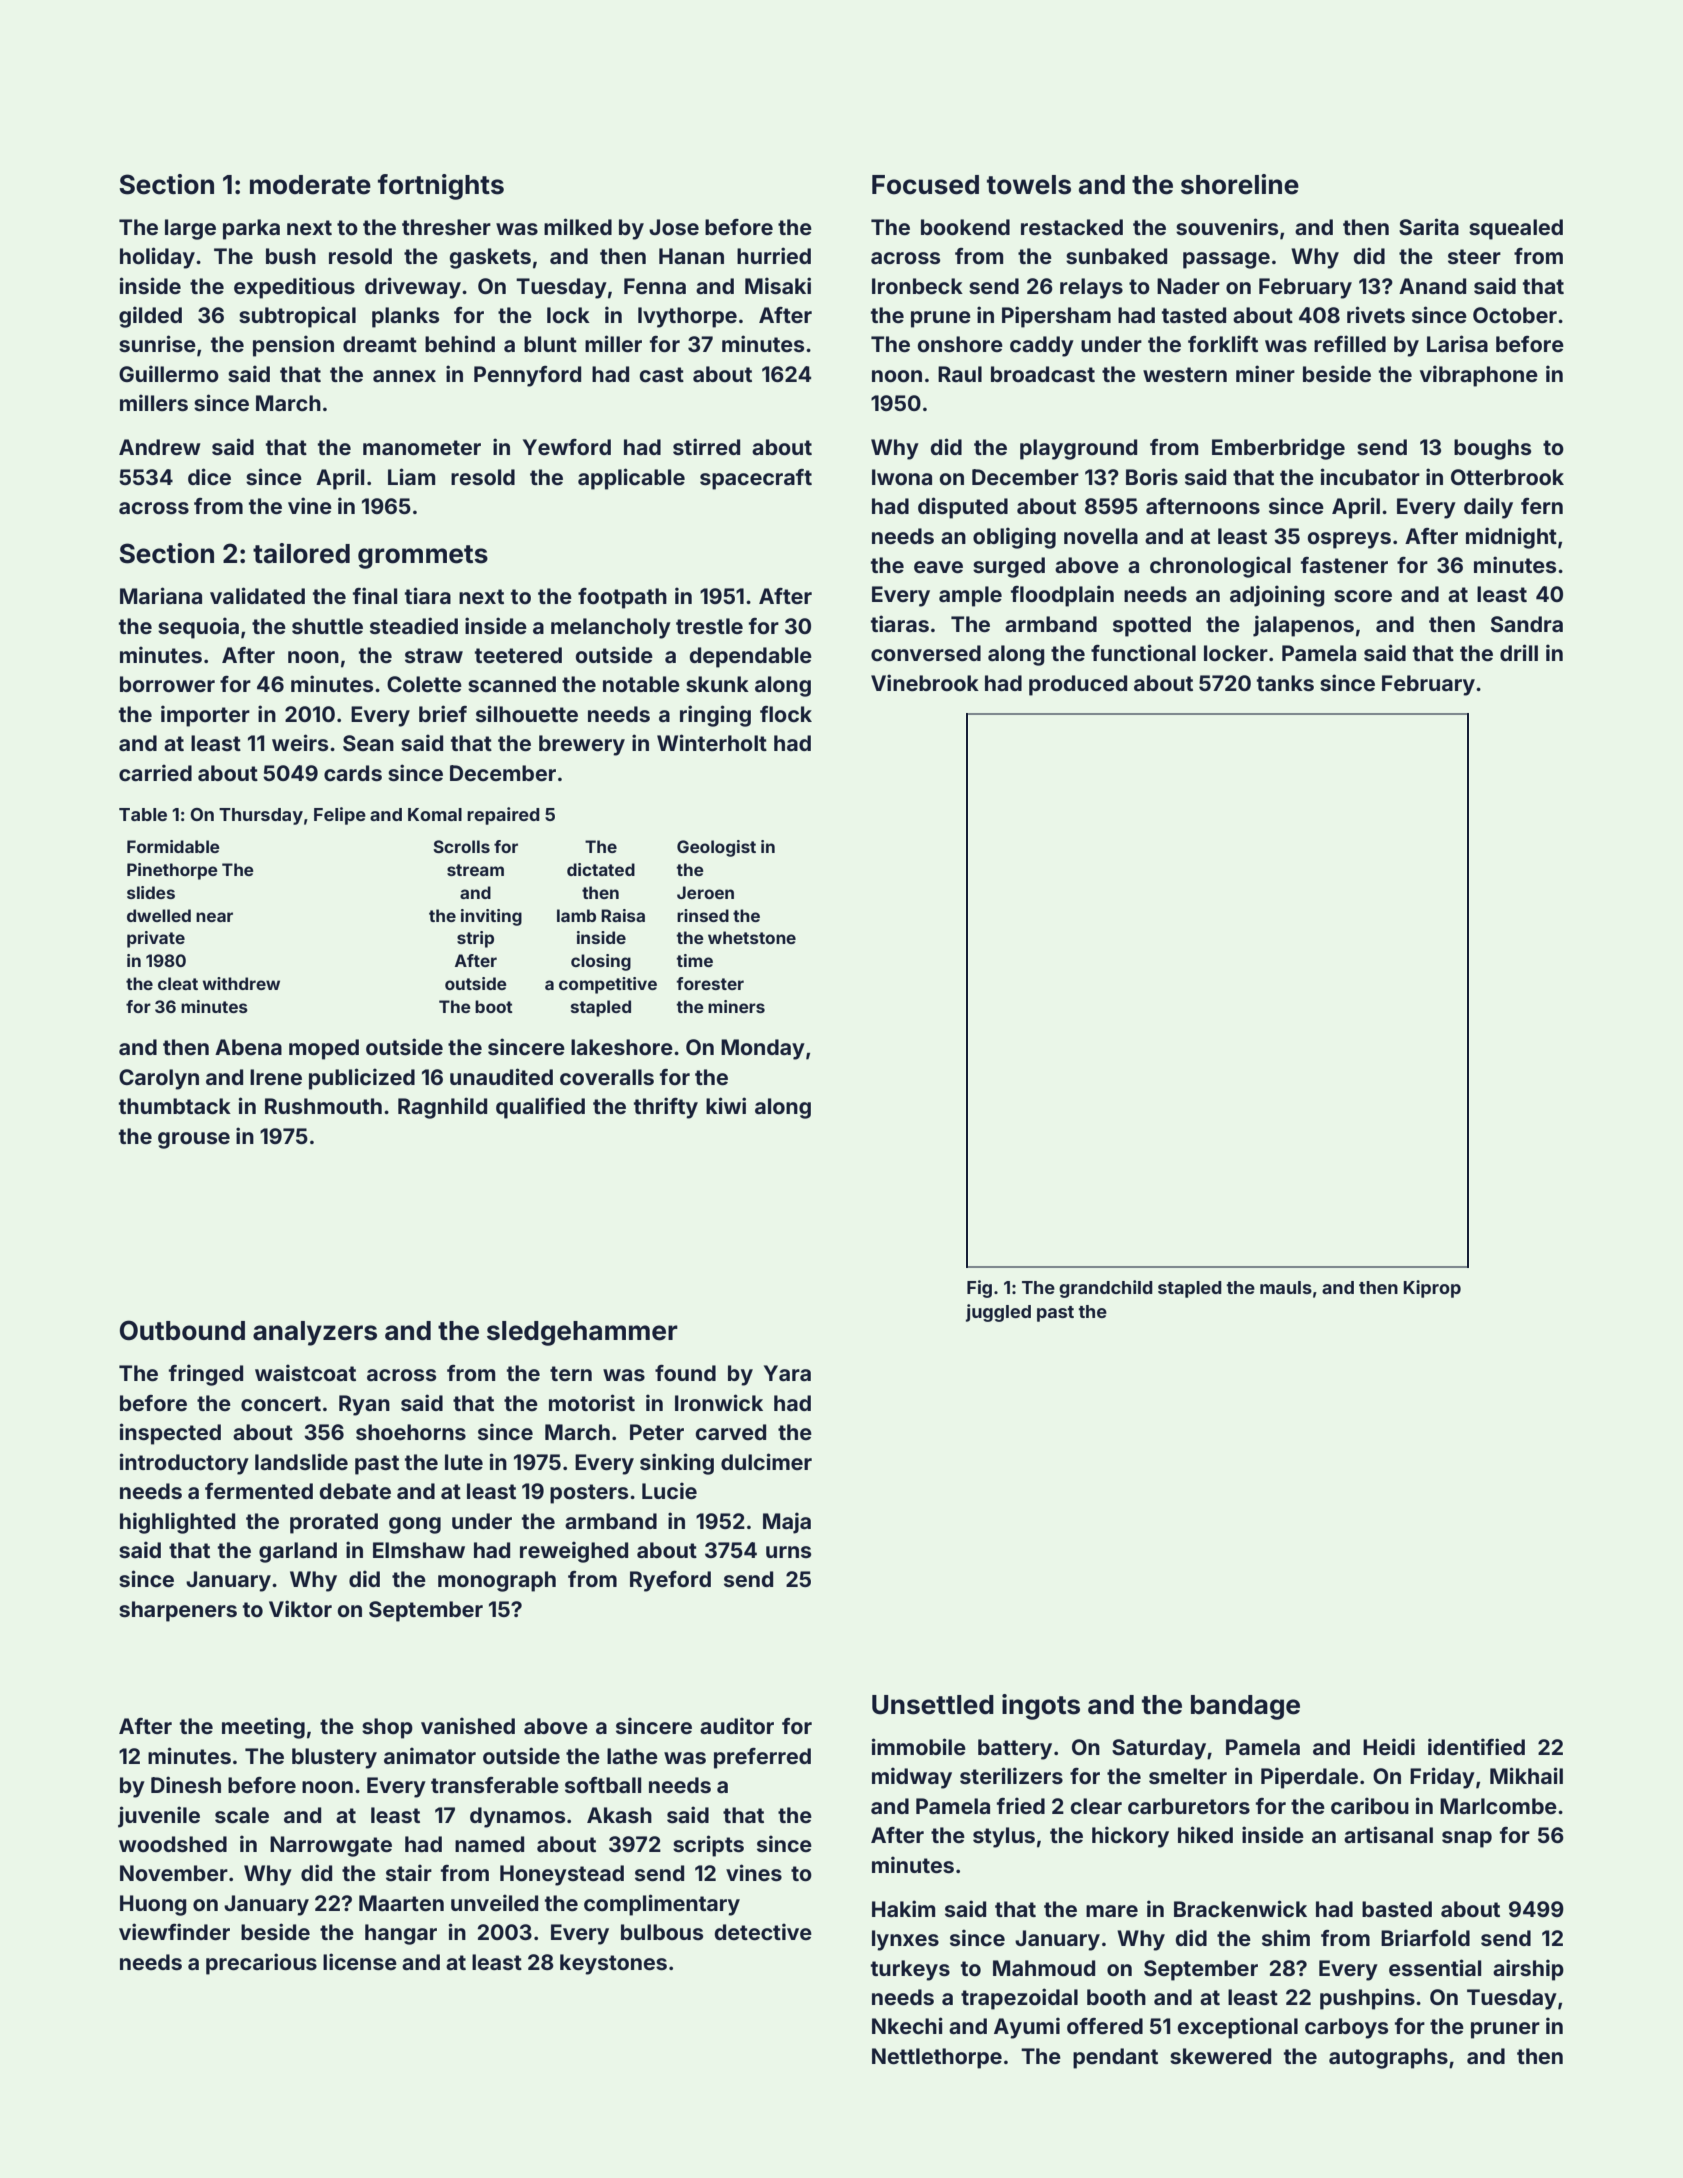 Image resolution: width=1683 pixels, height=2178 pixels. What do you see at coordinates (752, 937) in the screenshot?
I see `whetstone` at bounding box center [752, 937].
